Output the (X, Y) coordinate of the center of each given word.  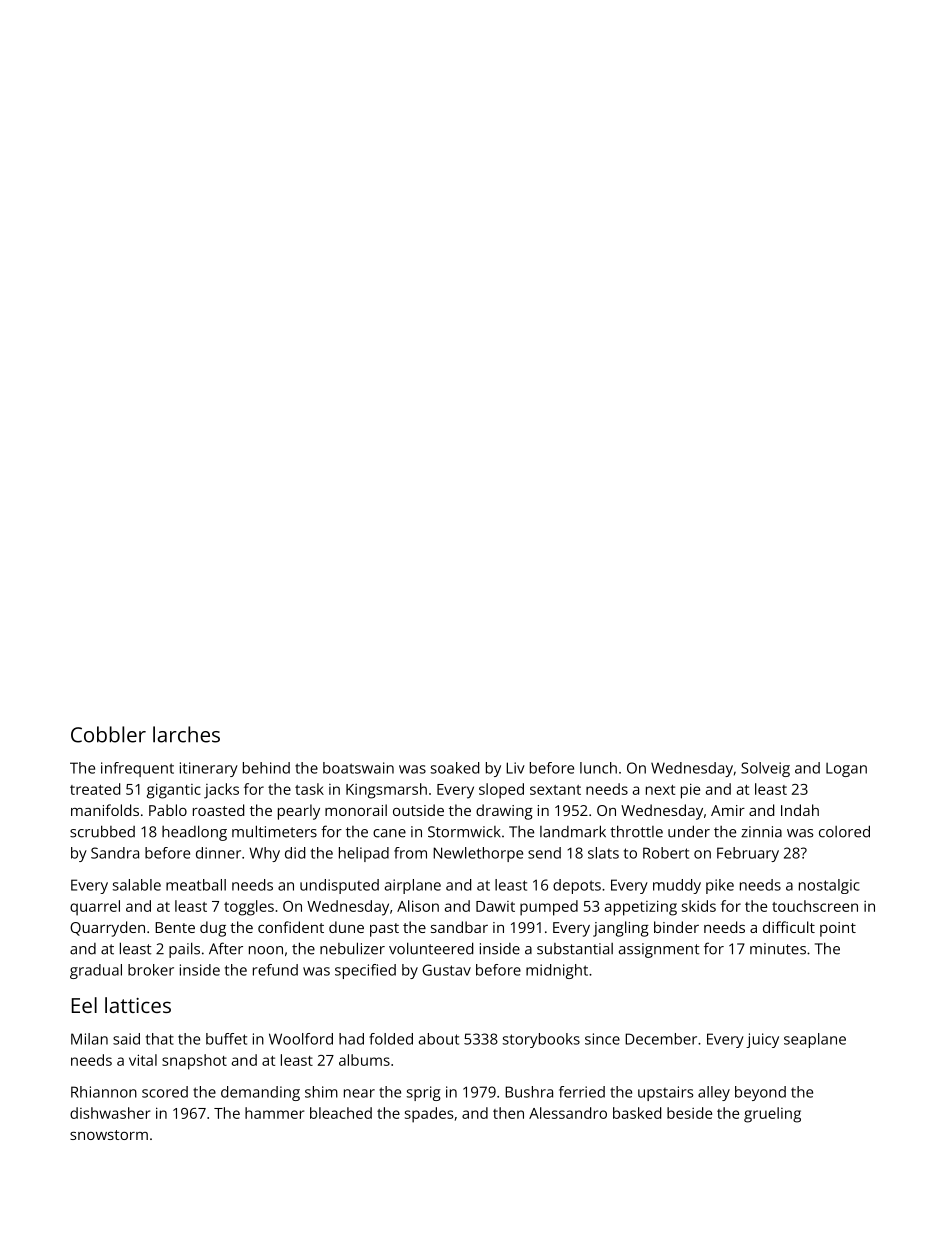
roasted (218, 810)
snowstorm (109, 1135)
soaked (455, 768)
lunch (598, 768)
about (439, 1039)
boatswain (358, 768)
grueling (772, 1115)
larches (186, 734)
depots (577, 886)
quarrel (95, 908)
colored (844, 831)
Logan (846, 770)
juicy (762, 1040)
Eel (84, 1005)
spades (429, 1115)
